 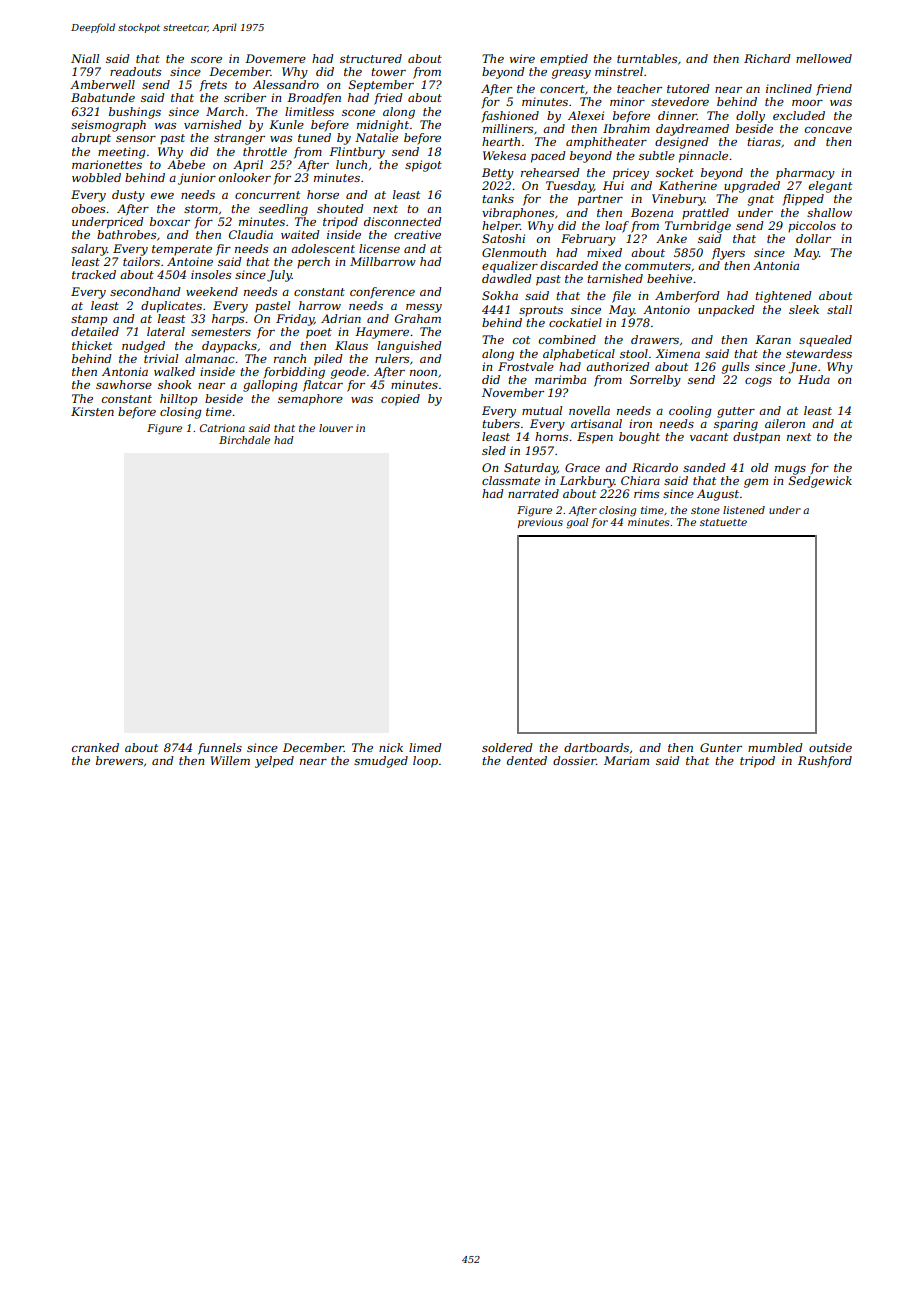 I want to click on fashioned, so click(x=510, y=117).
